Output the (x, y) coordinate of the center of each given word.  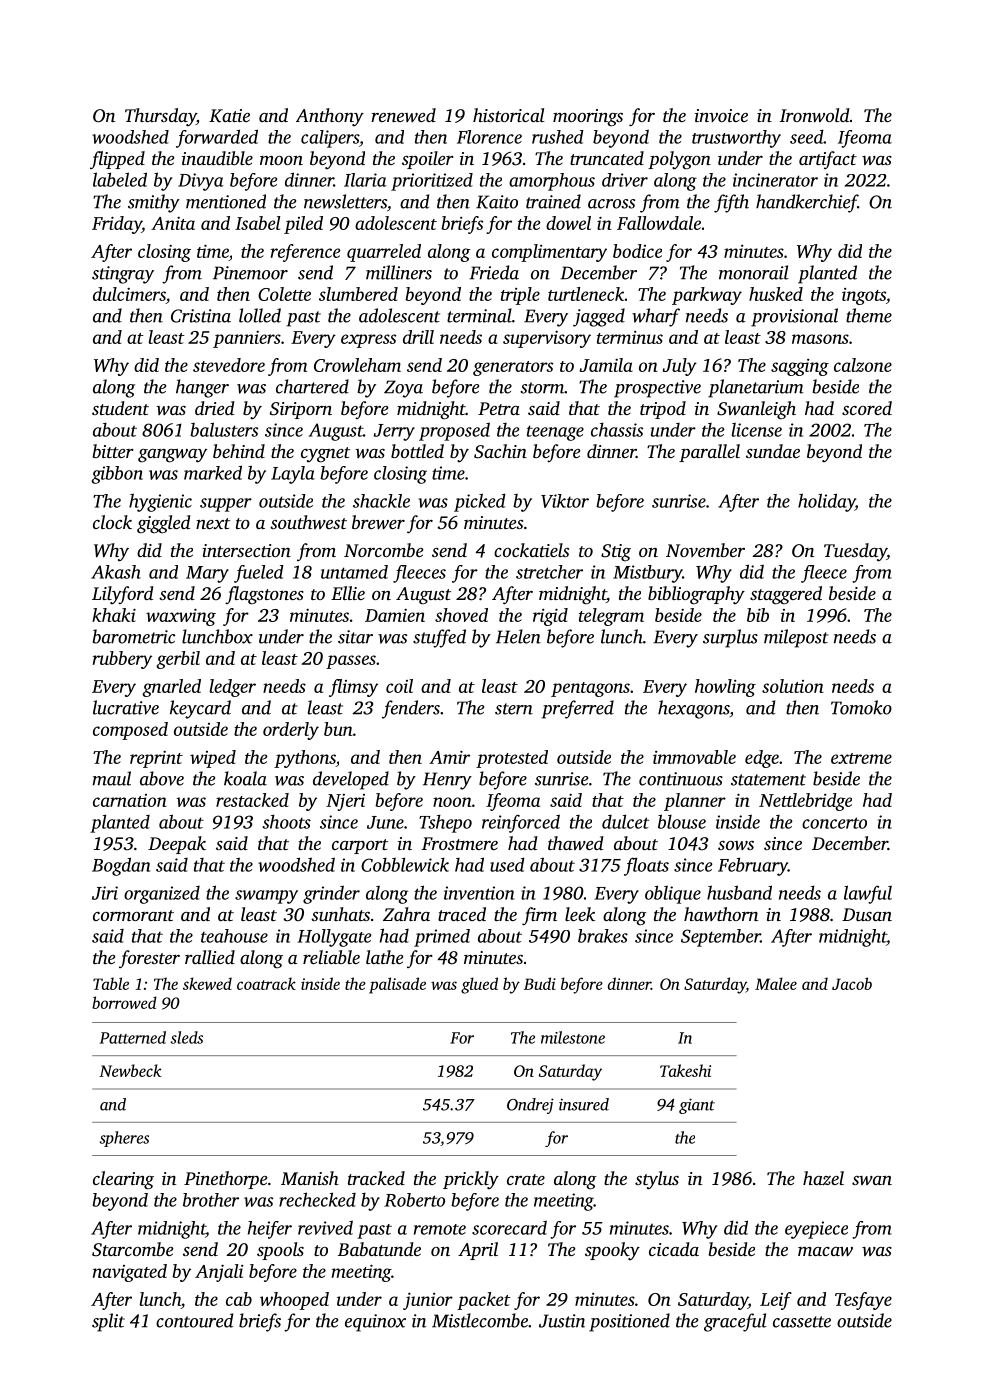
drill (418, 337)
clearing (123, 1180)
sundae (773, 451)
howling (725, 688)
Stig (616, 553)
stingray (123, 275)
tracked (376, 1178)
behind (239, 451)
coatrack (266, 983)
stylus (657, 1180)
